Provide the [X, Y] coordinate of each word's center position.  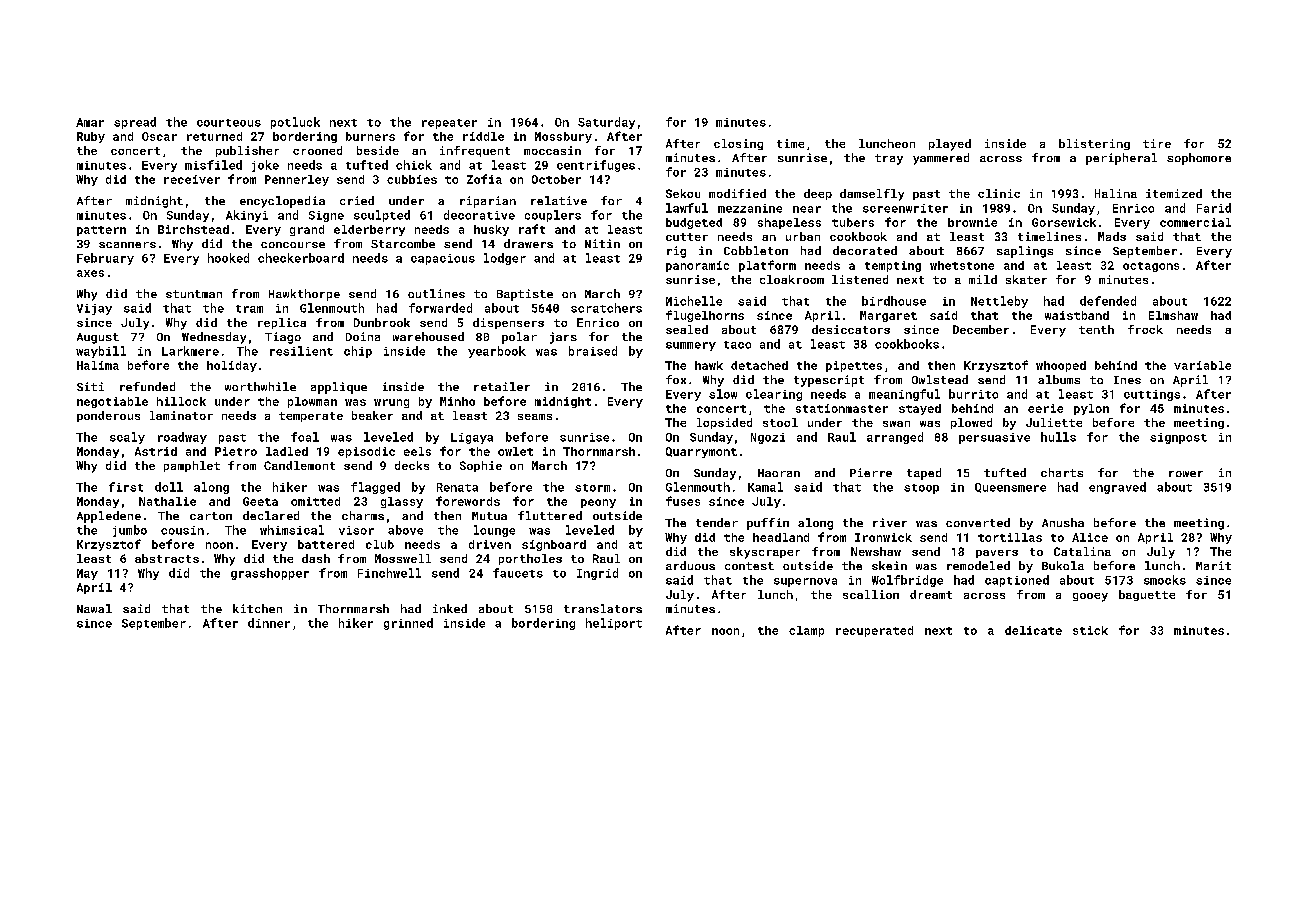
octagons [1151, 267]
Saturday [606, 123]
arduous [690, 565]
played [950, 145]
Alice [1090, 537]
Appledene [109, 517]
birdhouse [894, 301]
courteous [229, 123]
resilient [301, 351]
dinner [269, 623]
